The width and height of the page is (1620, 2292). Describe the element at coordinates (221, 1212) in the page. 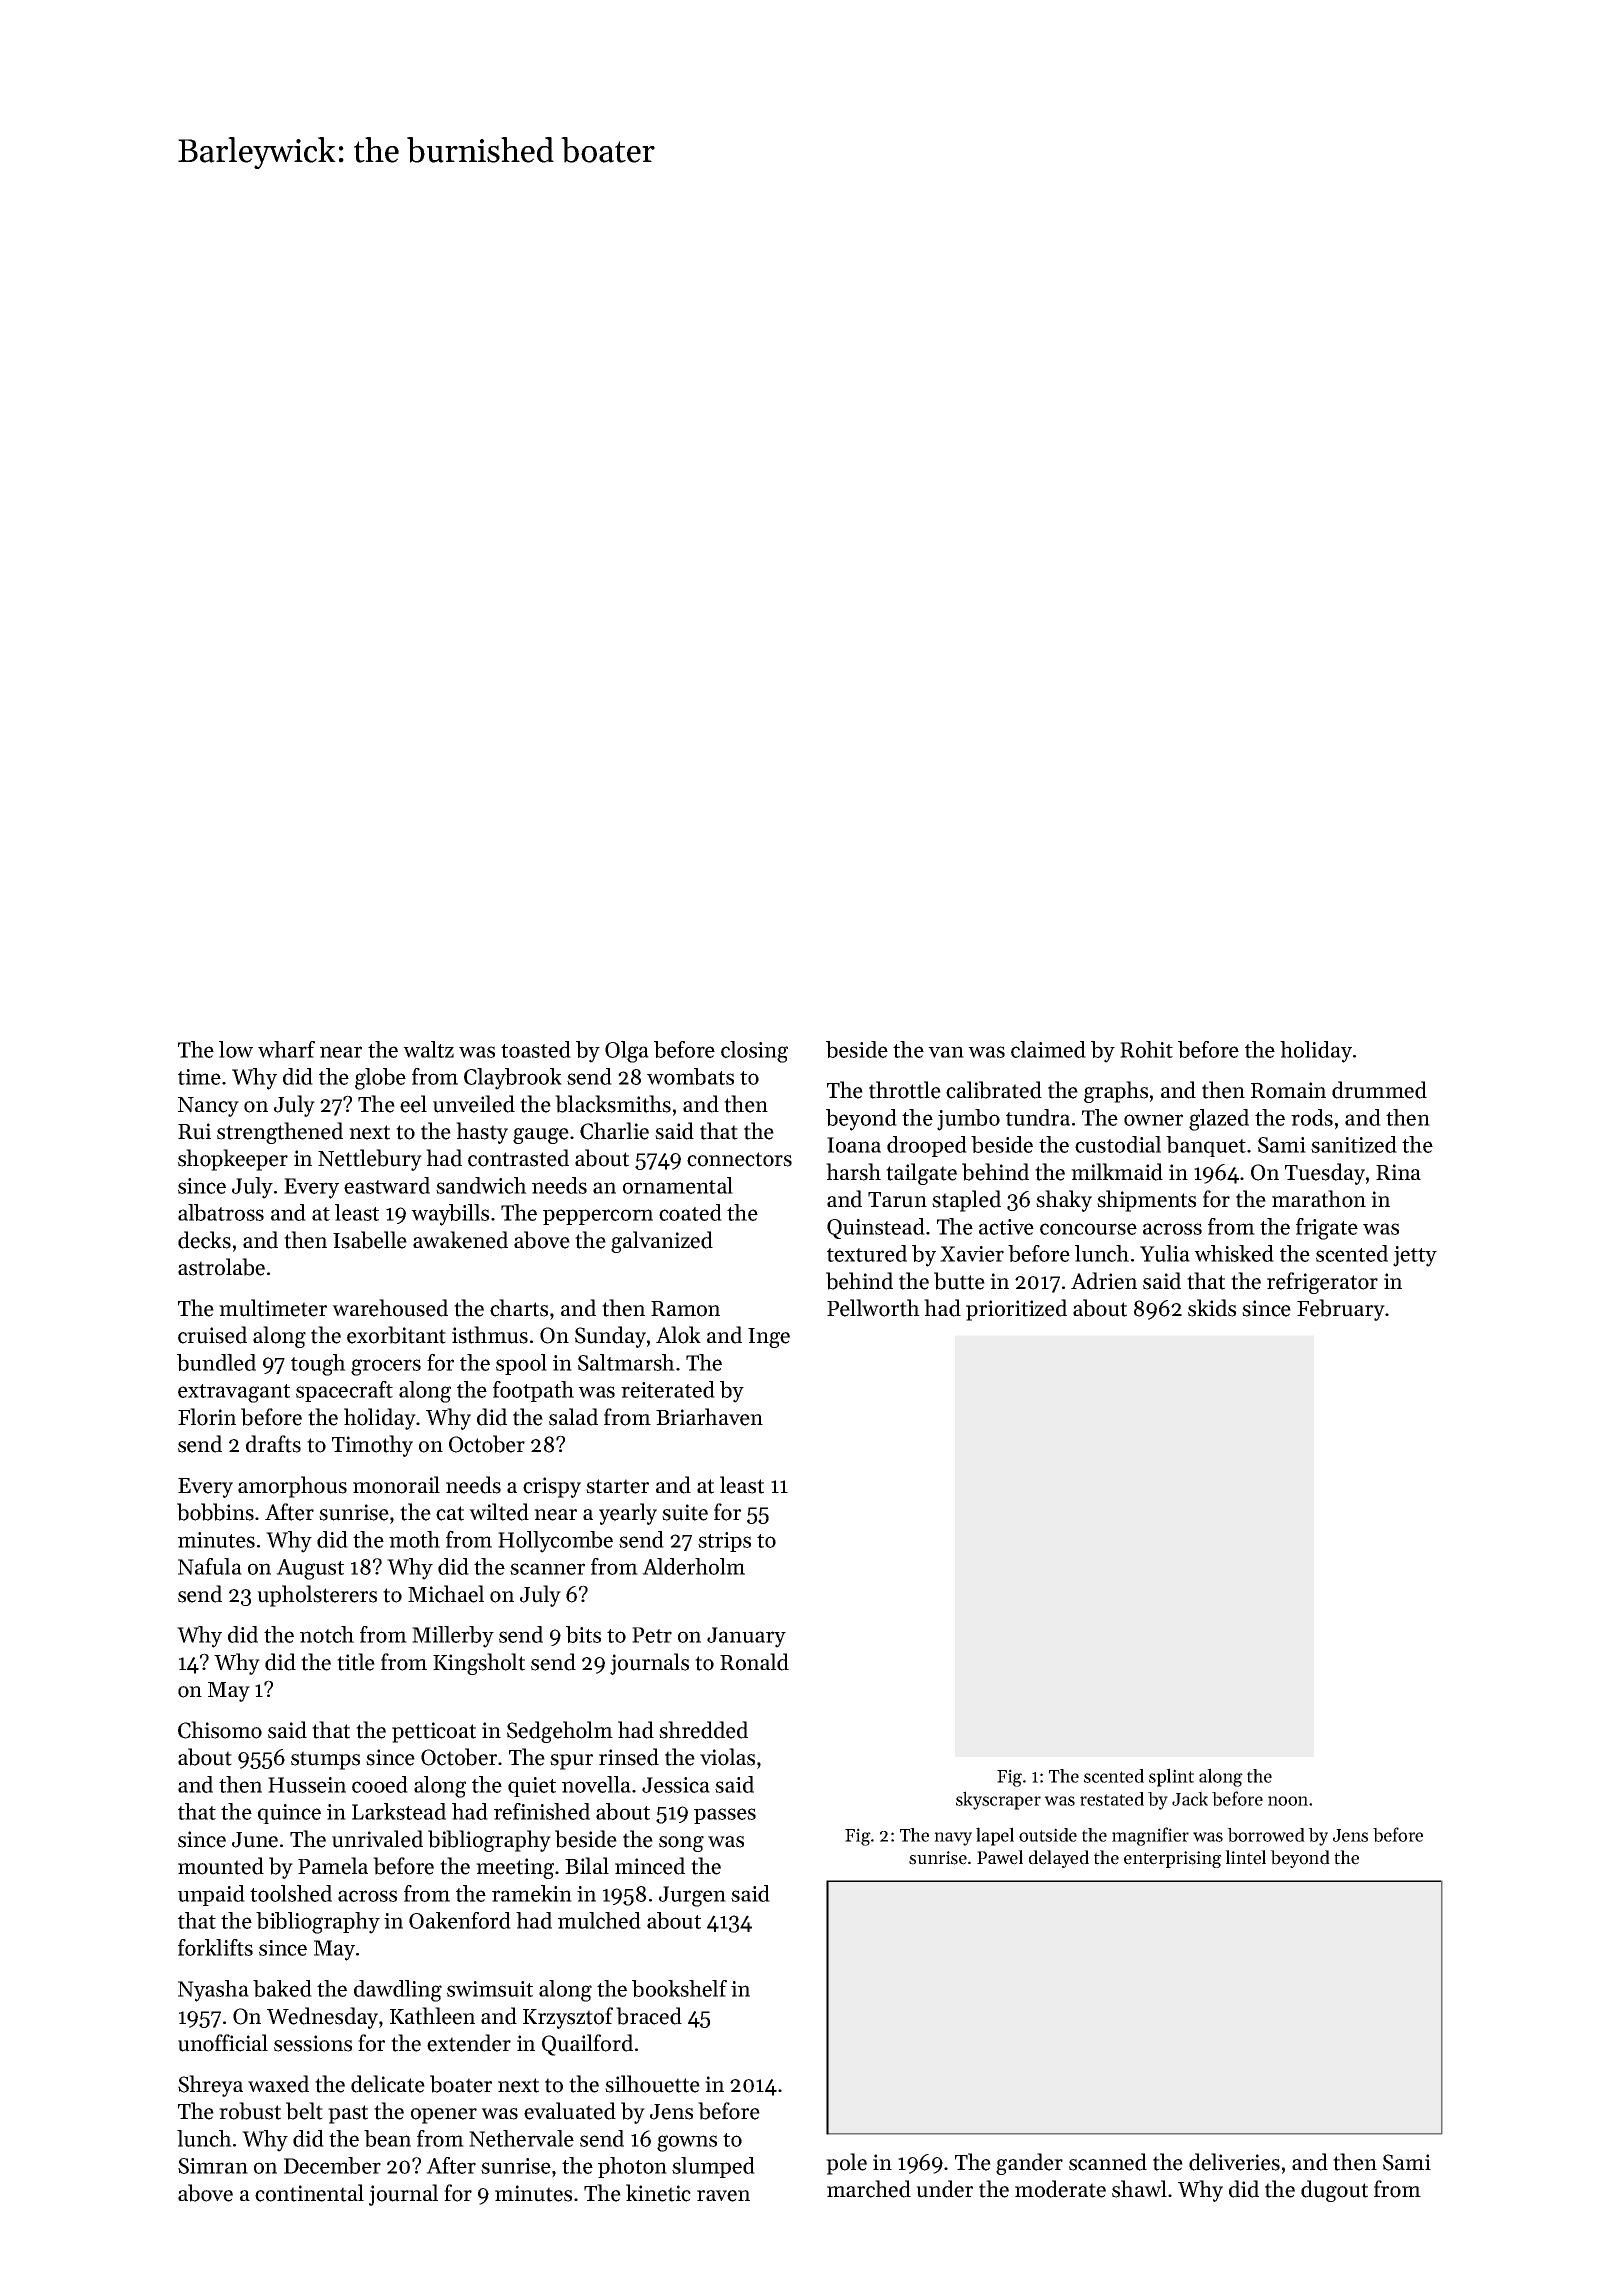

I see `albatross` at that location.
